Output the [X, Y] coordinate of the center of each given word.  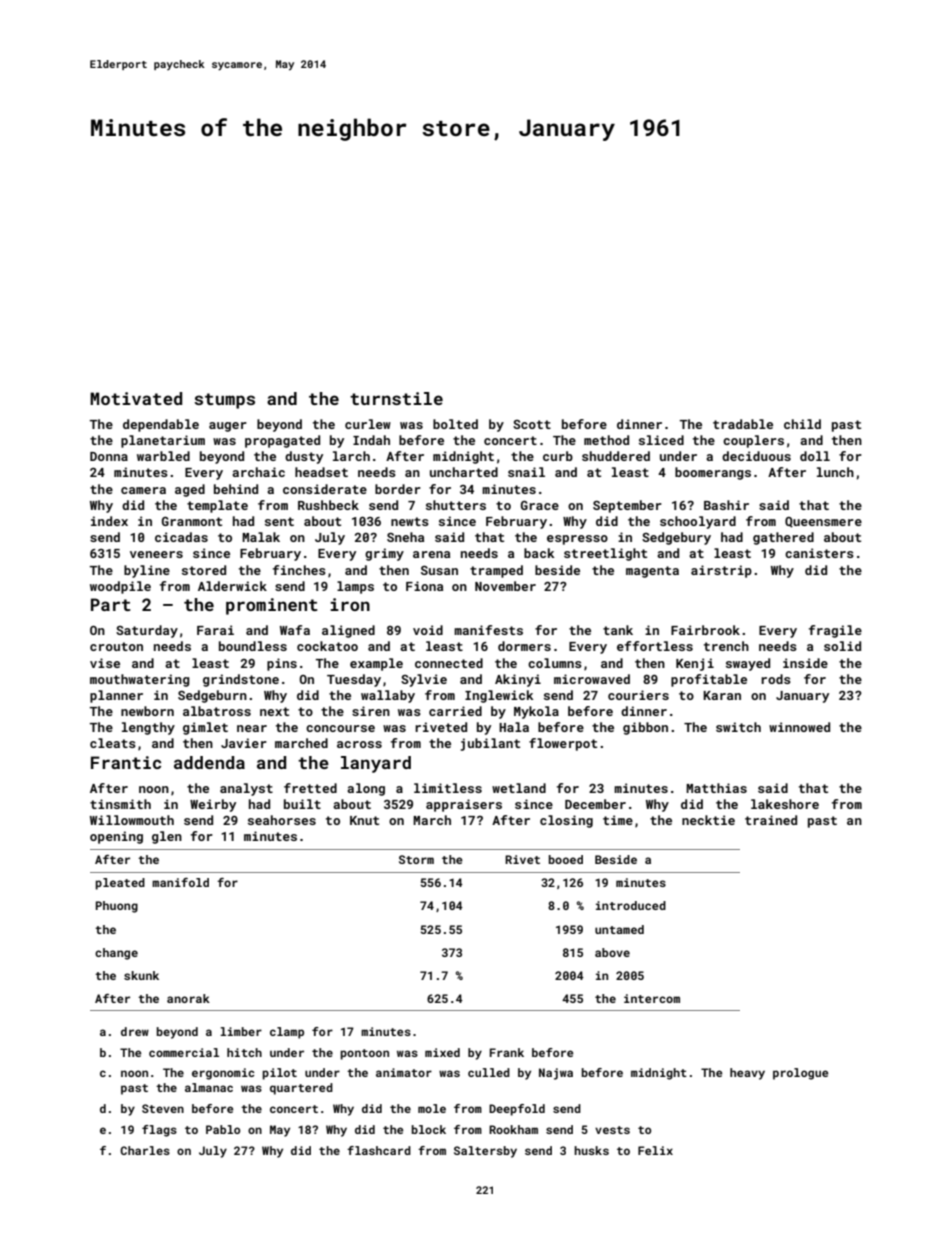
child [802, 424]
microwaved [592, 679]
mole [432, 1108]
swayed [748, 664]
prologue [800, 1074]
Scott [532, 424]
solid [842, 646]
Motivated [136, 398]
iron [350, 604]
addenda [209, 762]
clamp [287, 1033]
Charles [145, 1150]
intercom [652, 998]
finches [299, 570]
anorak [188, 998]
